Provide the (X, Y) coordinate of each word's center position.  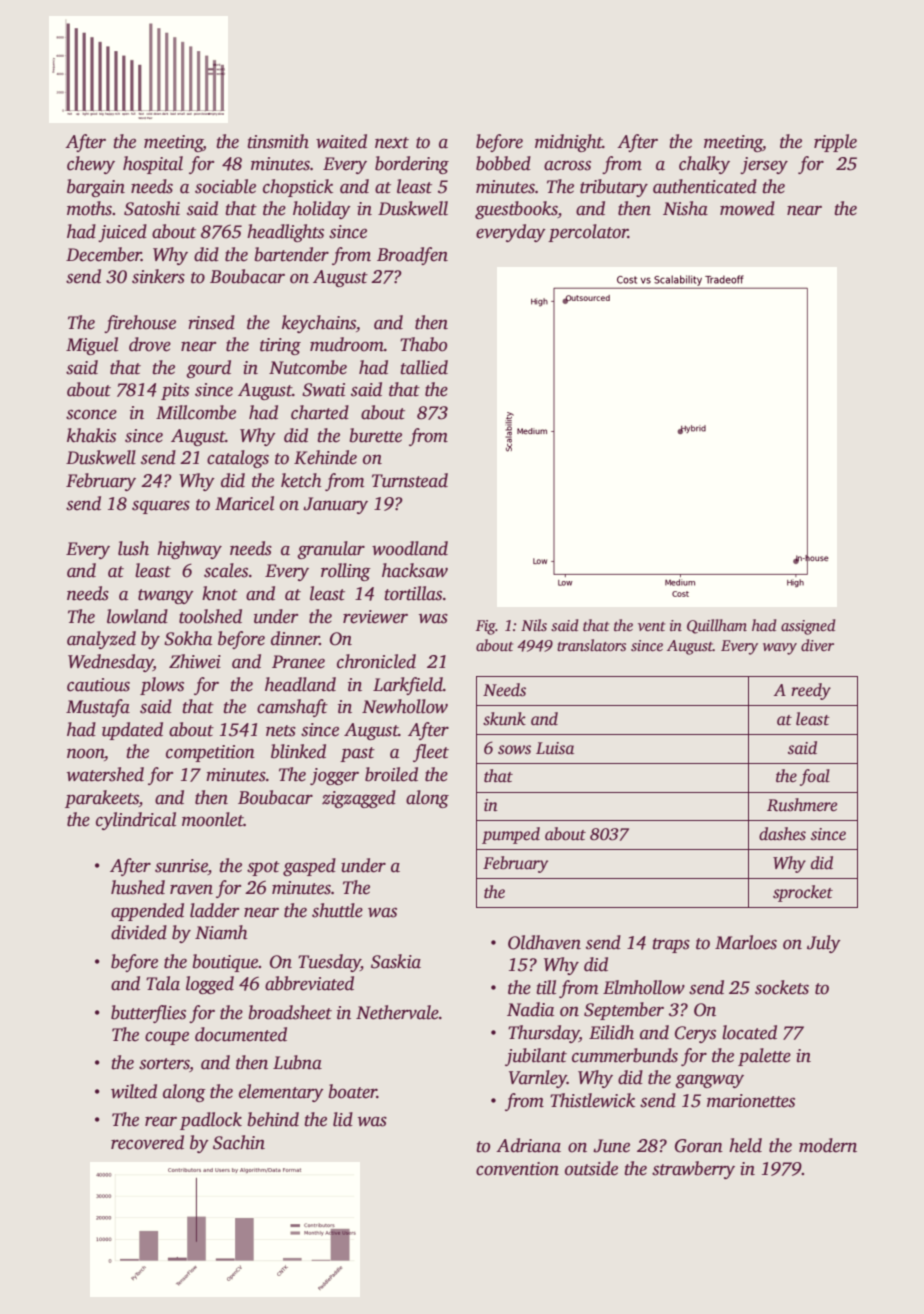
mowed (747, 208)
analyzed (101, 640)
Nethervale (397, 1012)
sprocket (803, 893)
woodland (410, 548)
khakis (91, 435)
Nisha (685, 208)
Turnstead (410, 480)
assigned (808, 627)
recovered (147, 1142)
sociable (225, 186)
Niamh (221, 932)
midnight (569, 143)
